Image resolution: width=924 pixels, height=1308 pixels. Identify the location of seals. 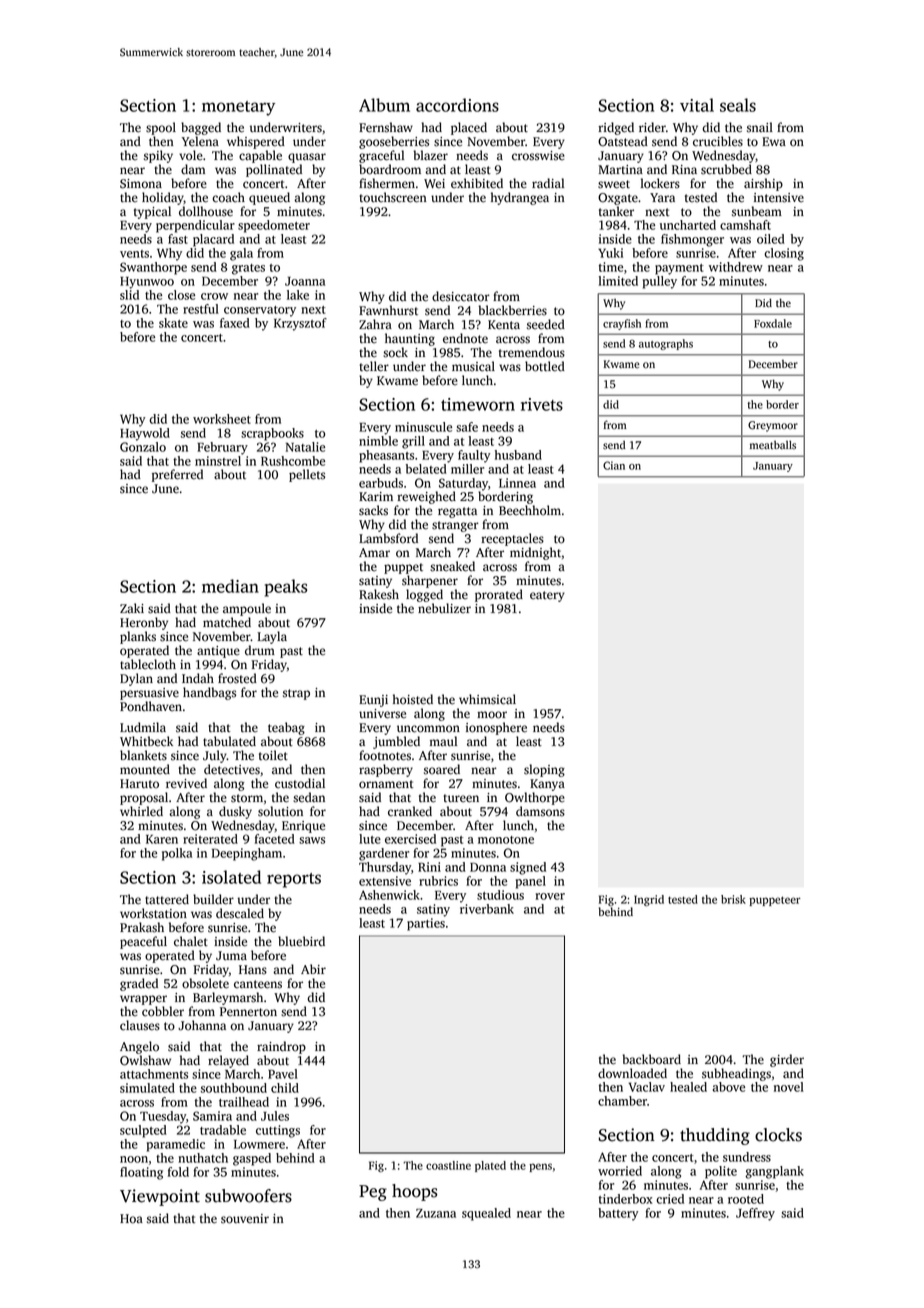
(738, 105).
